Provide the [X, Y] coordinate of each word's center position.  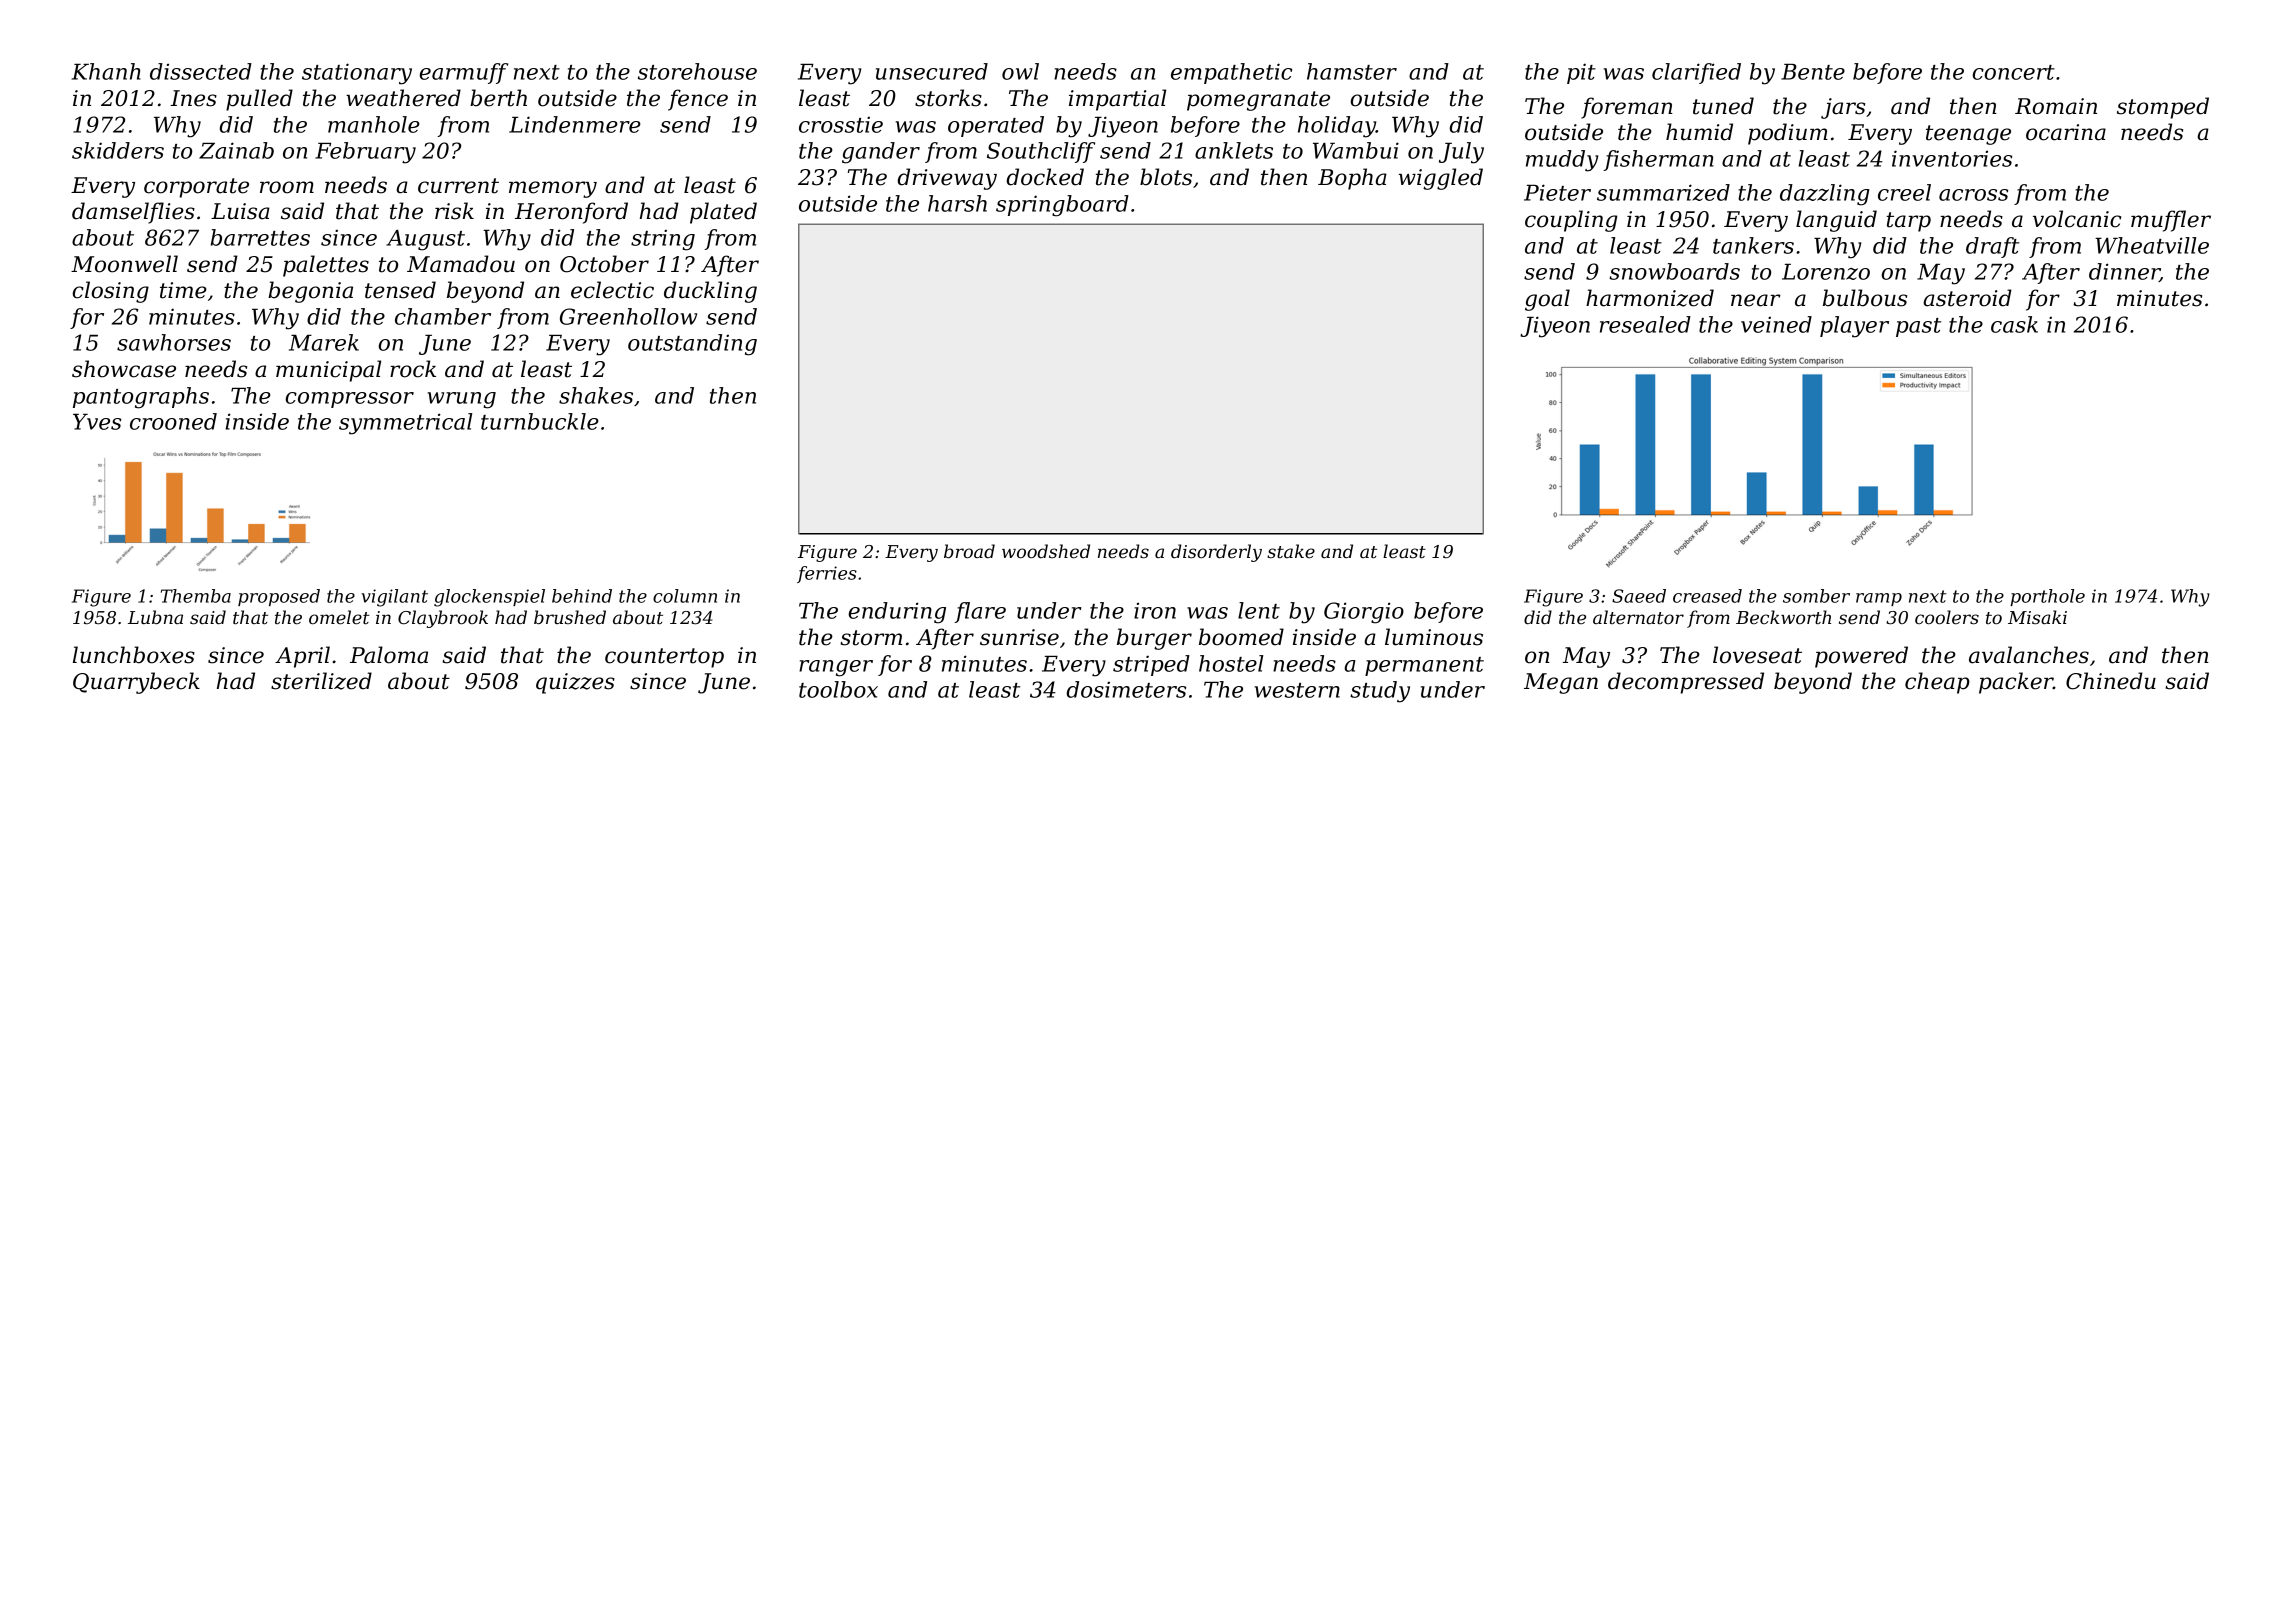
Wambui [1356, 150]
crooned [173, 421]
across [1973, 195]
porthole [2047, 597]
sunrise [1019, 637]
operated [996, 126]
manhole [374, 124]
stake [1291, 551]
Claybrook [443, 619]
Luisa [240, 211]
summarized [1663, 192]
